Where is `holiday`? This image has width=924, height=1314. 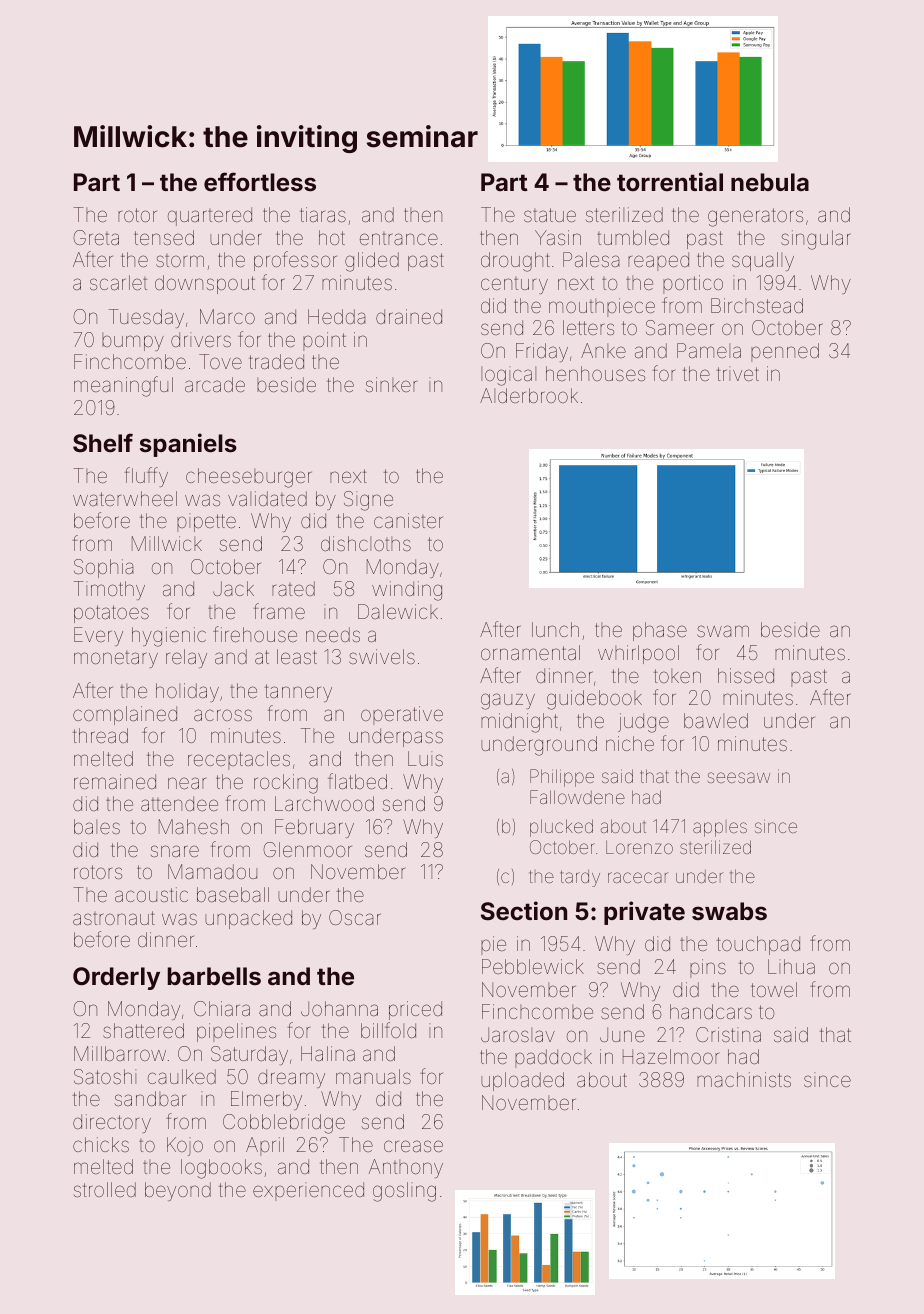
holiday is located at coordinates (187, 692).
